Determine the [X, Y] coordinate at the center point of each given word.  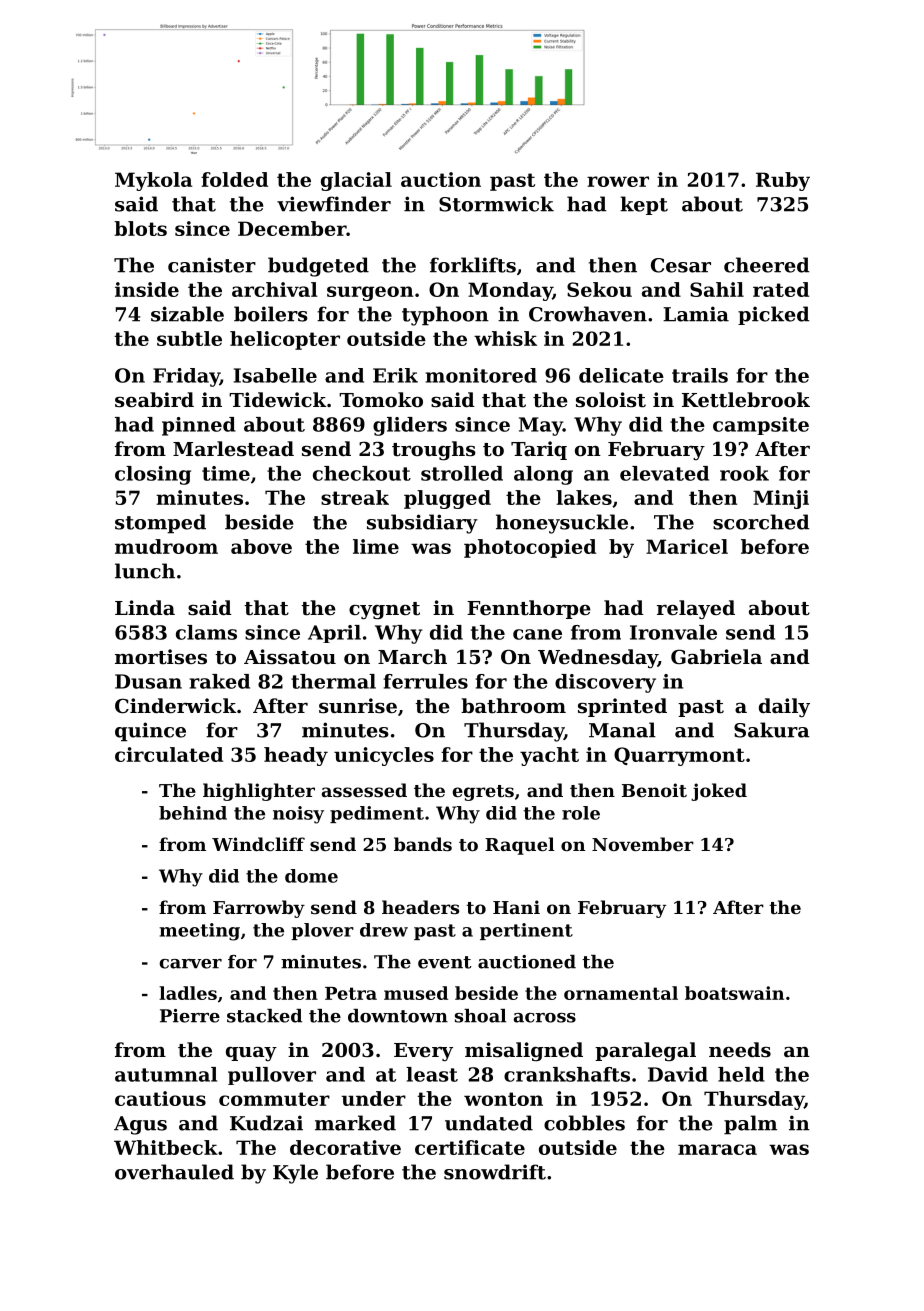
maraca [717, 1149]
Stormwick [496, 204]
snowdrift [495, 1172]
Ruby [783, 181]
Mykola [153, 181]
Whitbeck [166, 1147]
